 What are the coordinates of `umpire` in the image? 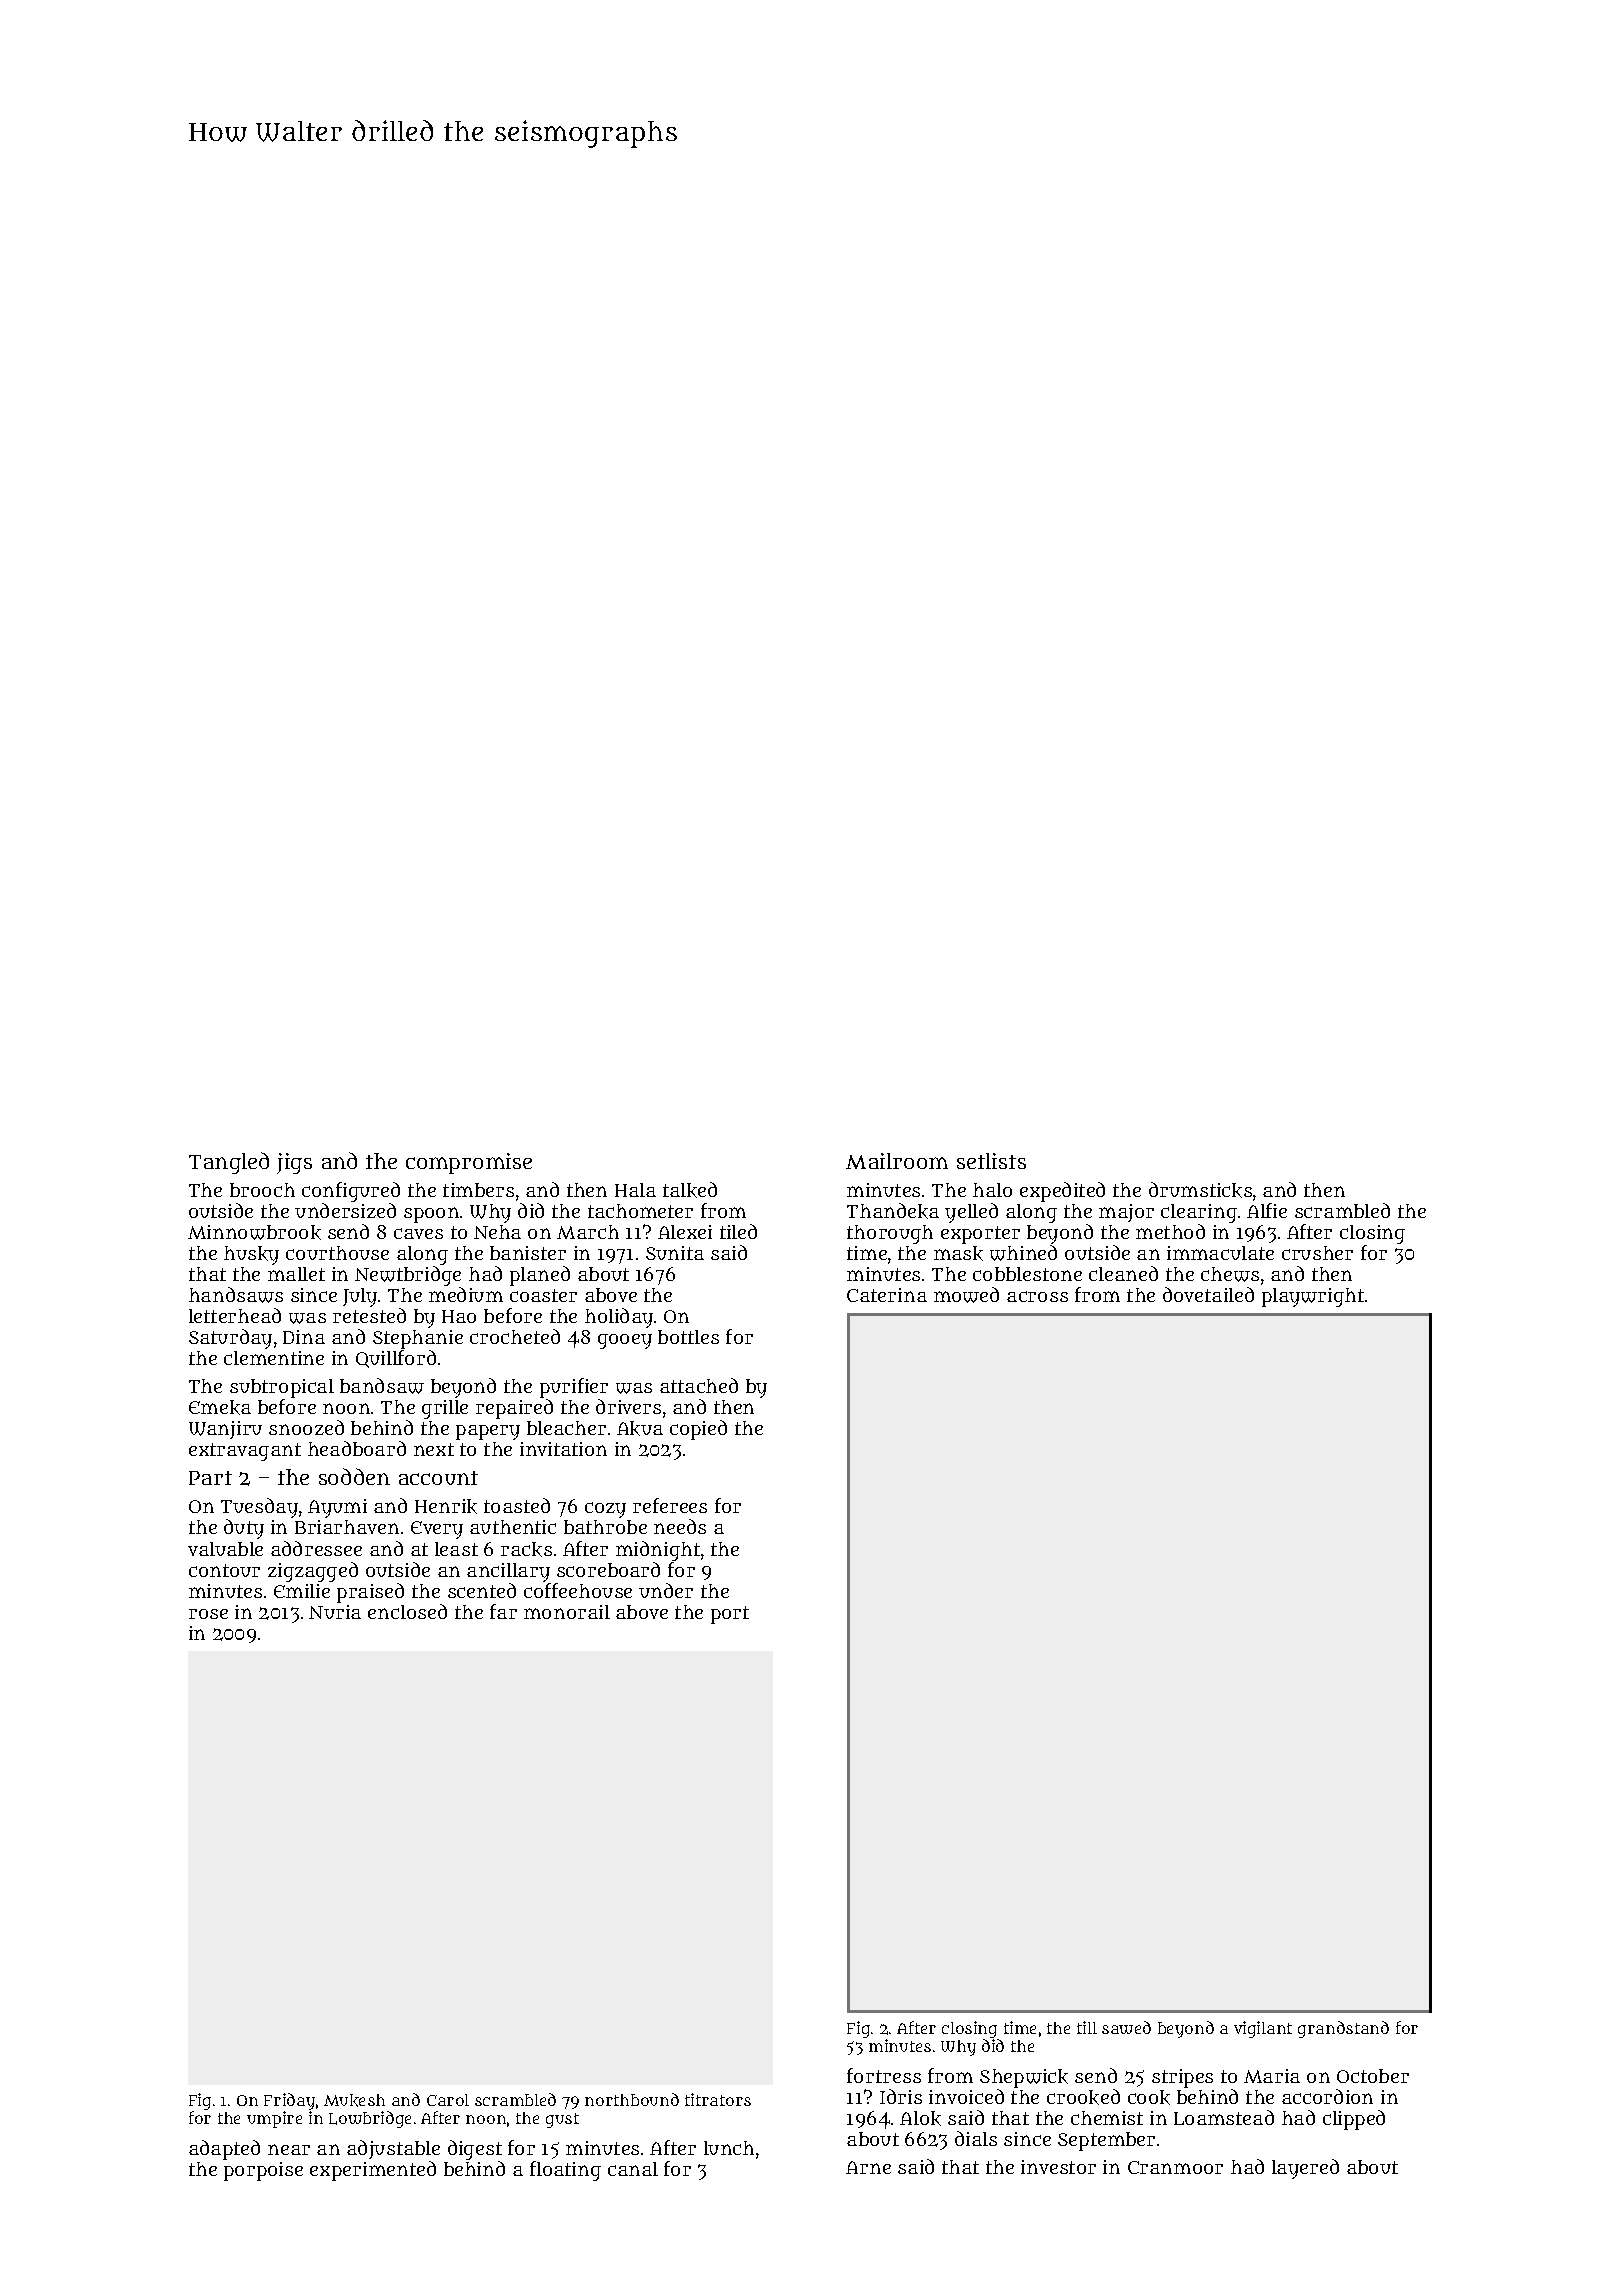 It's located at (274, 2119).
